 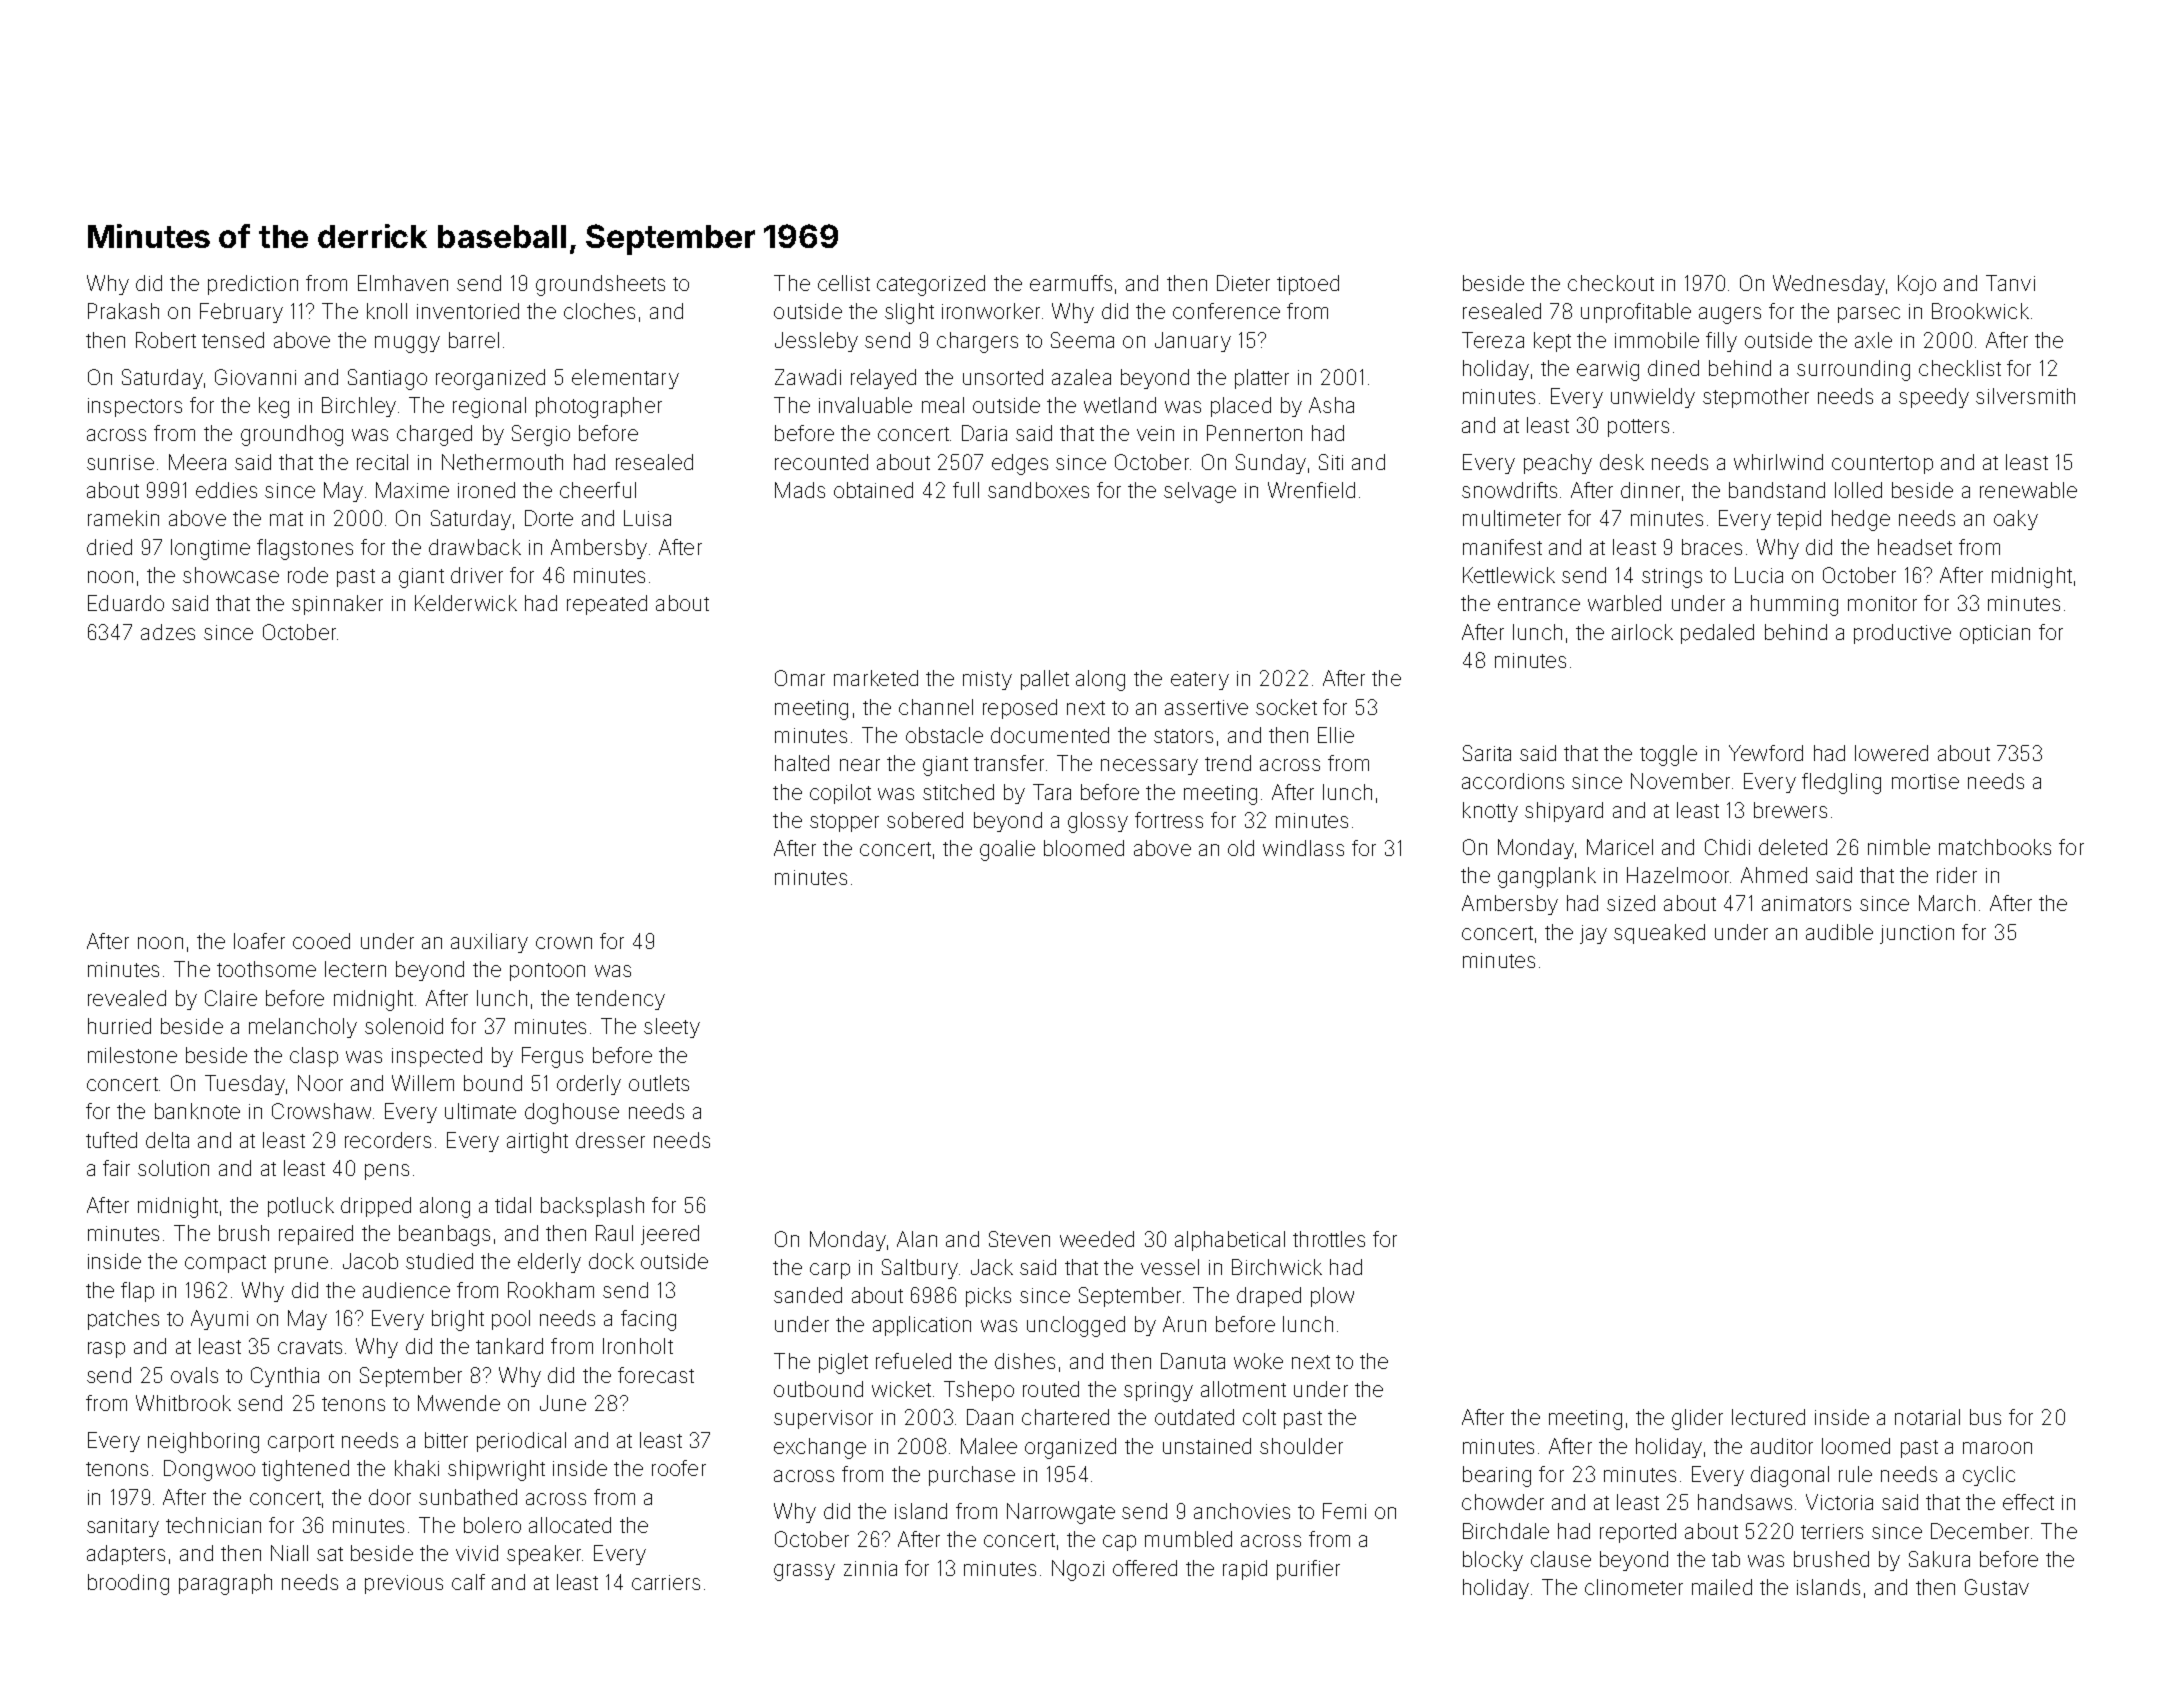 What do you see at coordinates (821, 462) in the screenshot?
I see `recounted` at bounding box center [821, 462].
